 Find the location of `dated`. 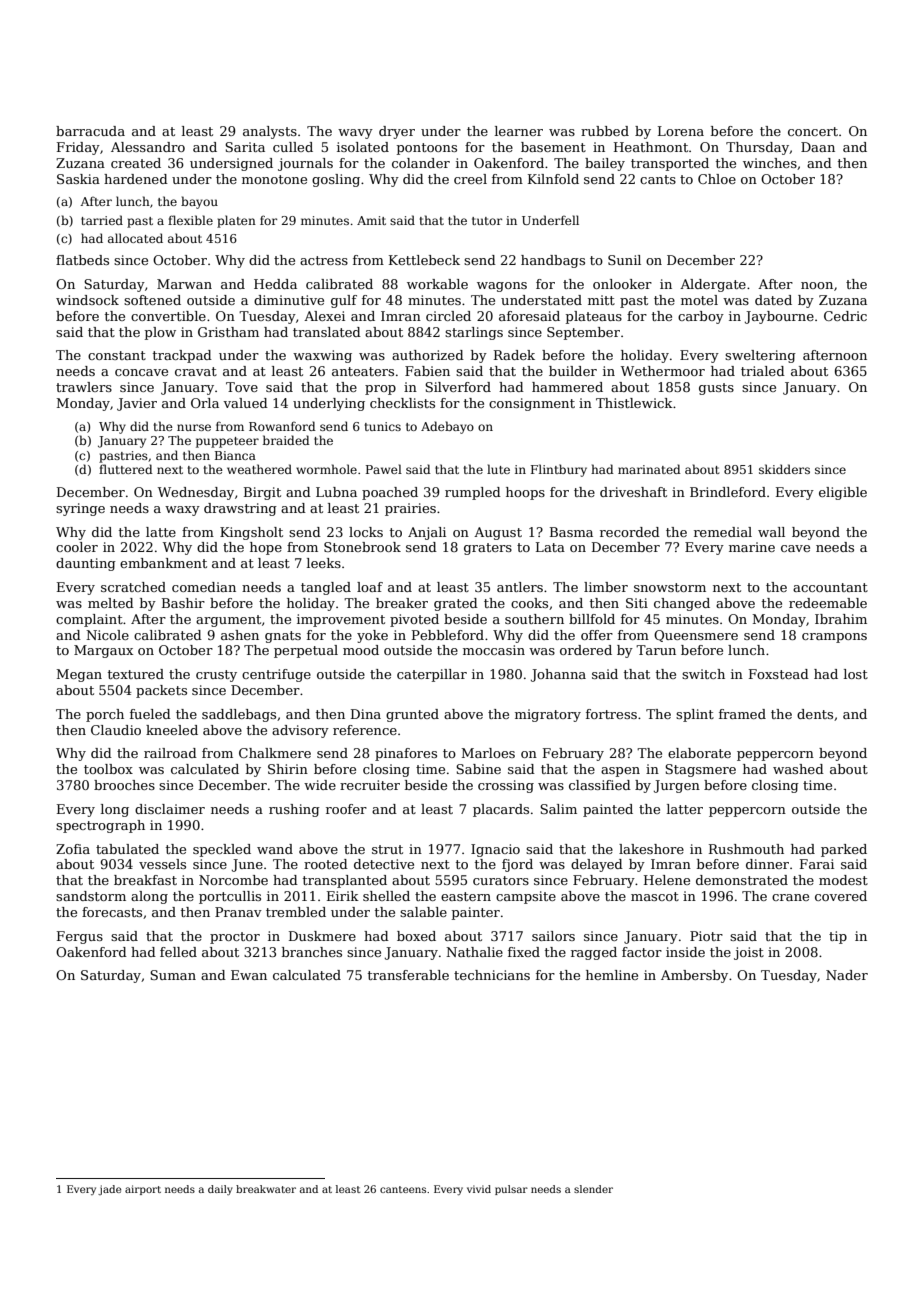

dated is located at coordinates (773, 300).
